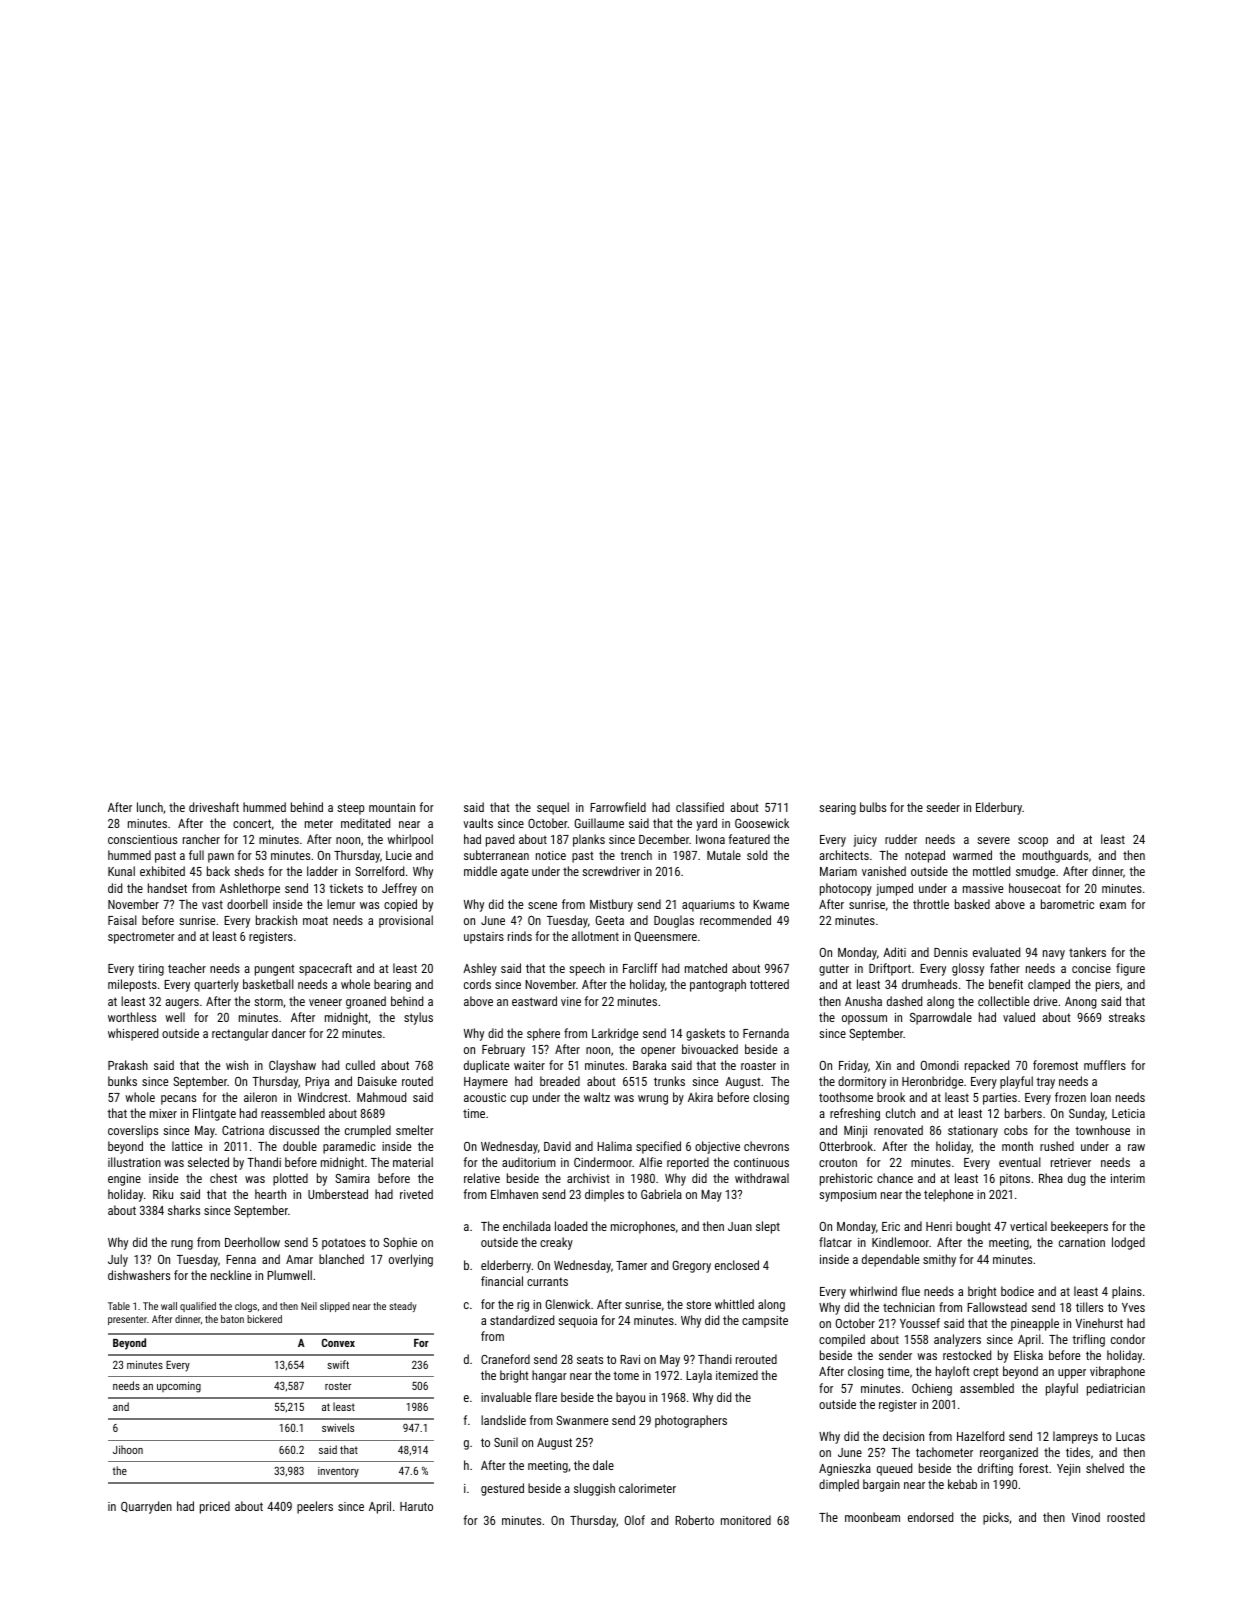 This page has height=1622, width=1253. Describe the element at coordinates (883, 1065) in the page. I see `Xin` at that location.
